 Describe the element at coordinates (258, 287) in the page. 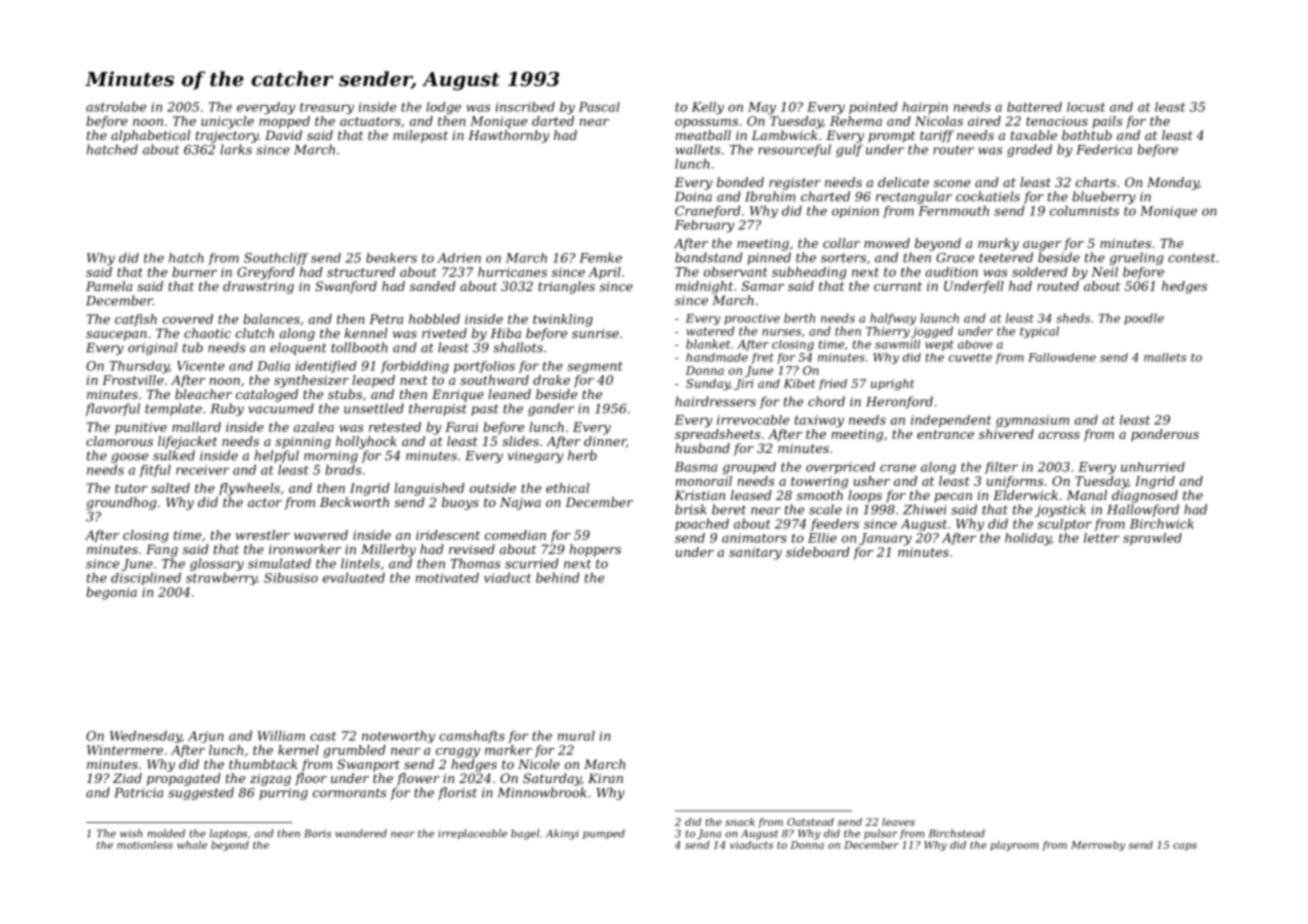

I see `drawstring` at that location.
